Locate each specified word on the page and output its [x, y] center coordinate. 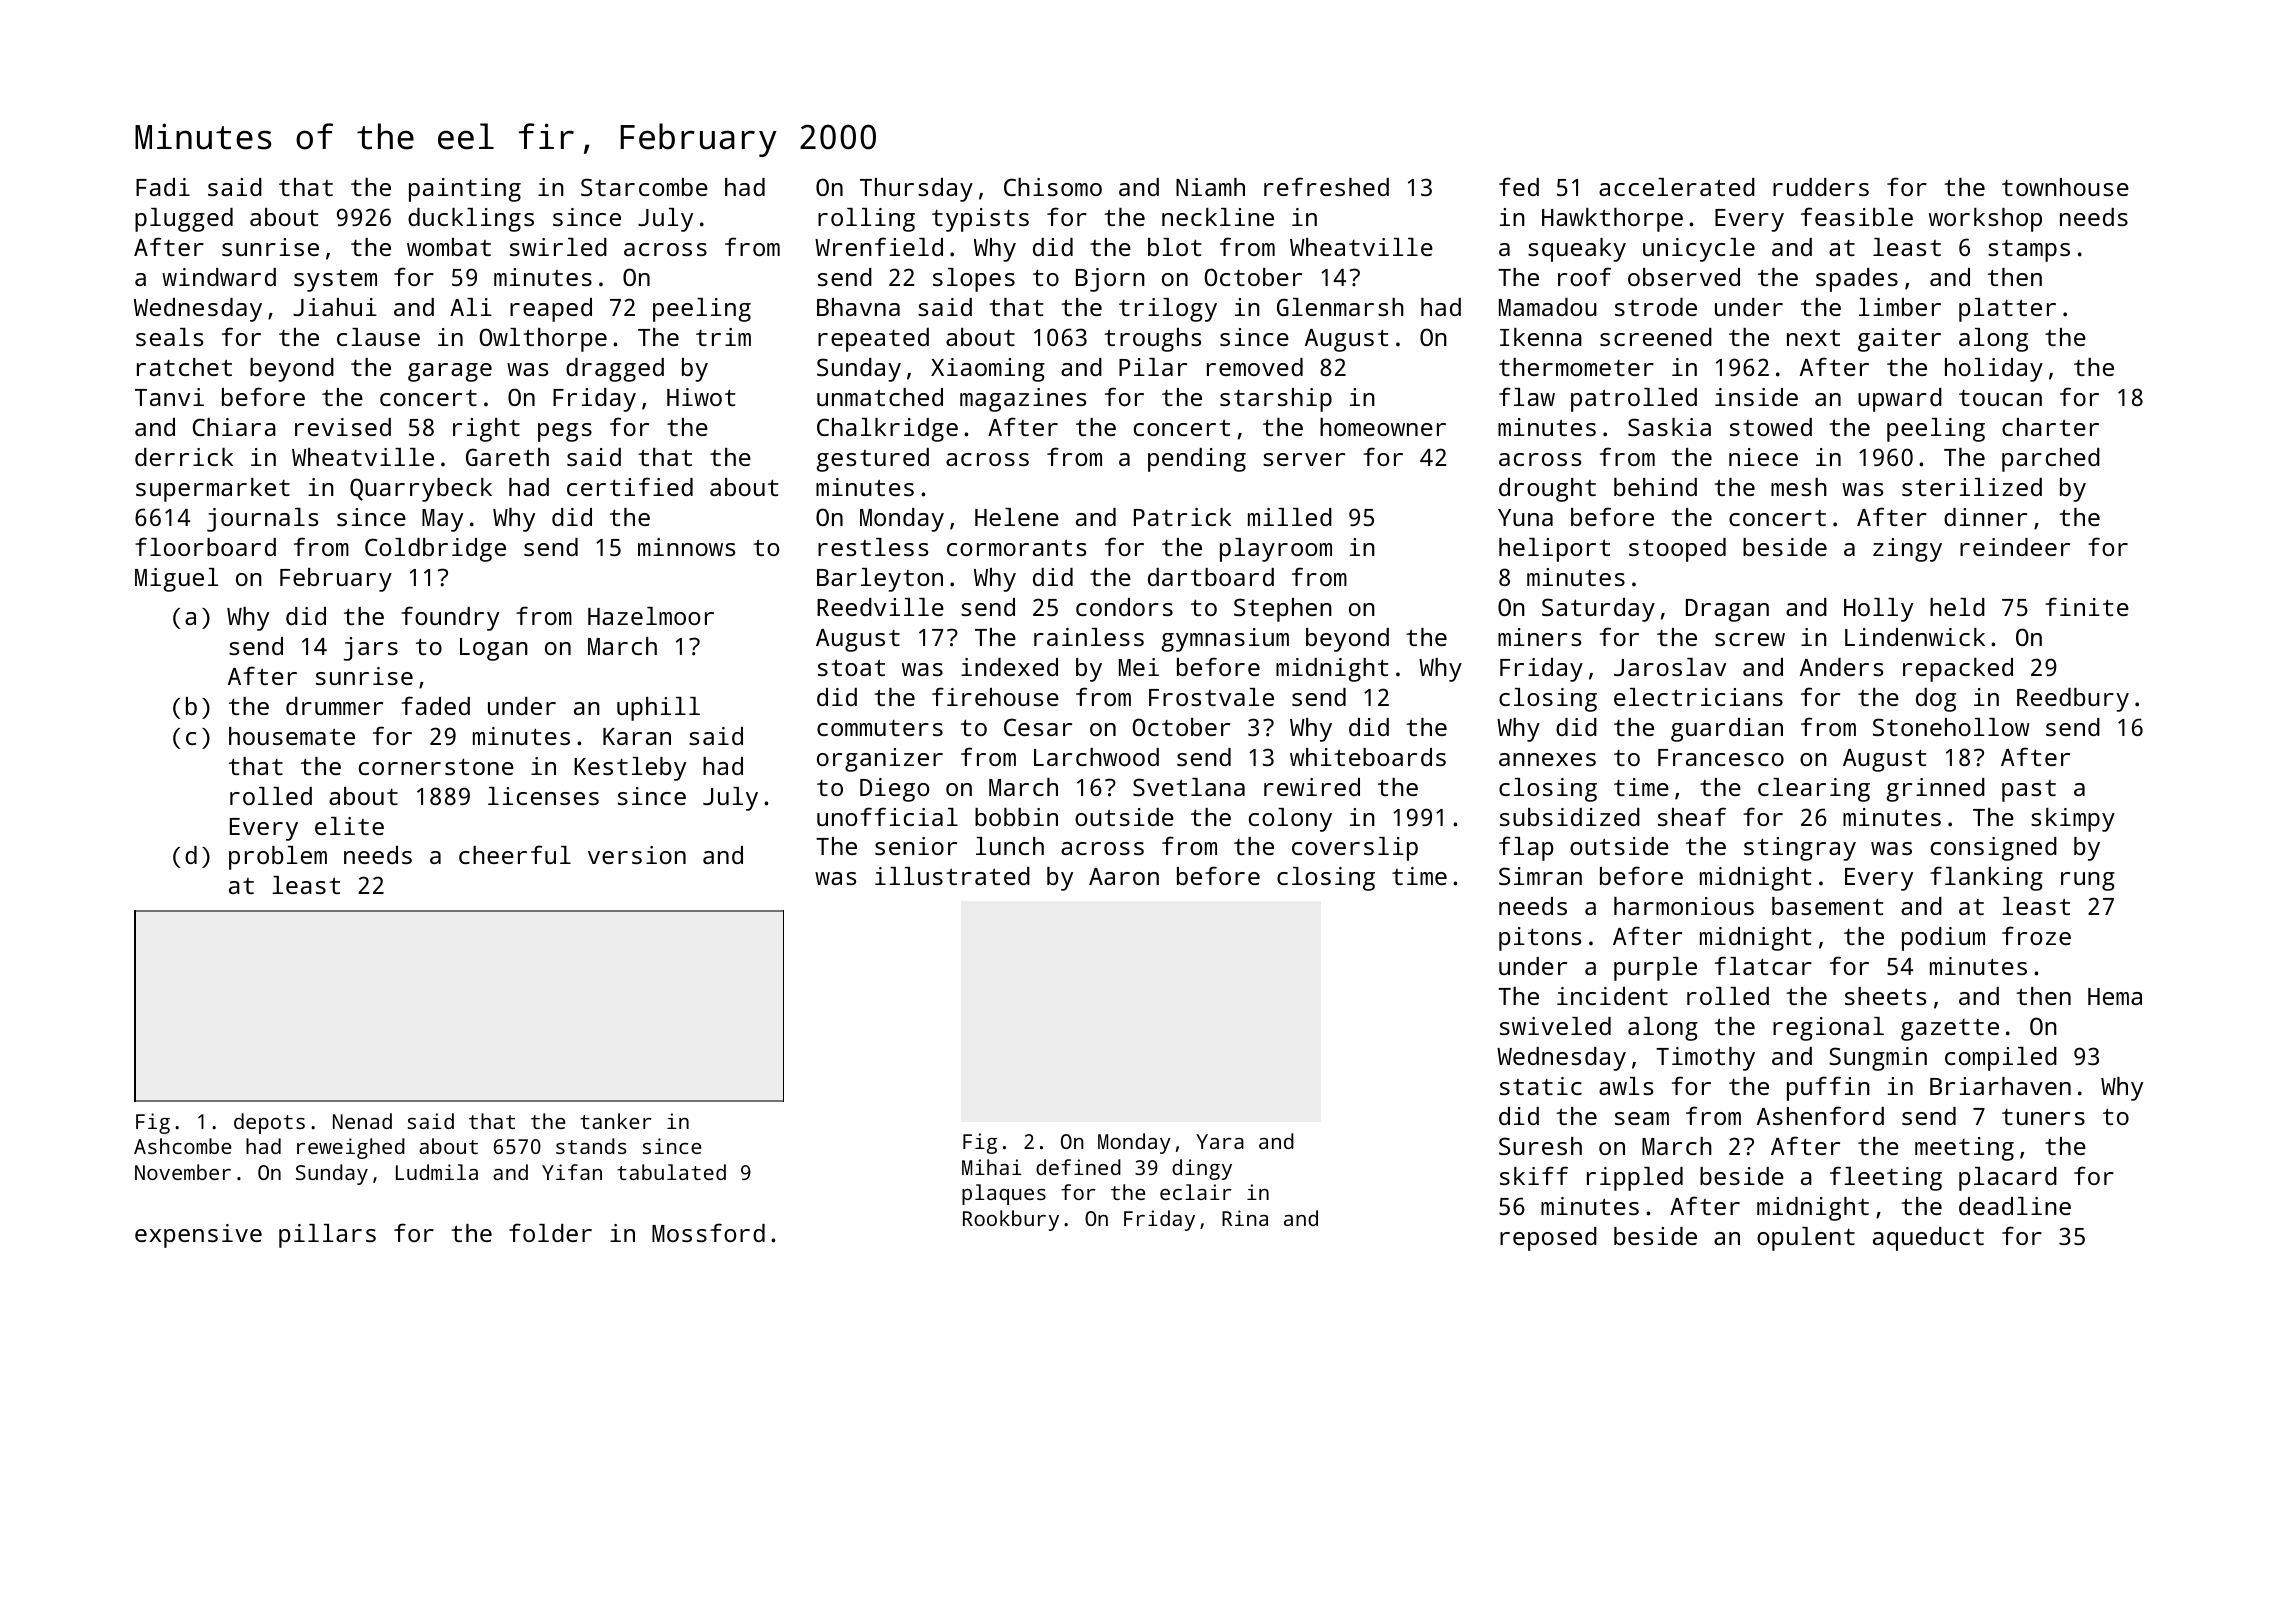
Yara [1220, 1141]
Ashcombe [182, 1146]
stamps [2029, 251]
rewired [1312, 787]
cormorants [1016, 548]
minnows [686, 547]
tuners [2043, 1117]
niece [1763, 457]
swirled [558, 247]
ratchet [184, 367]
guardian [1727, 730]
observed [1684, 277]
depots [269, 1123]
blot [1174, 247]
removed [1255, 367]
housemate [292, 736]
